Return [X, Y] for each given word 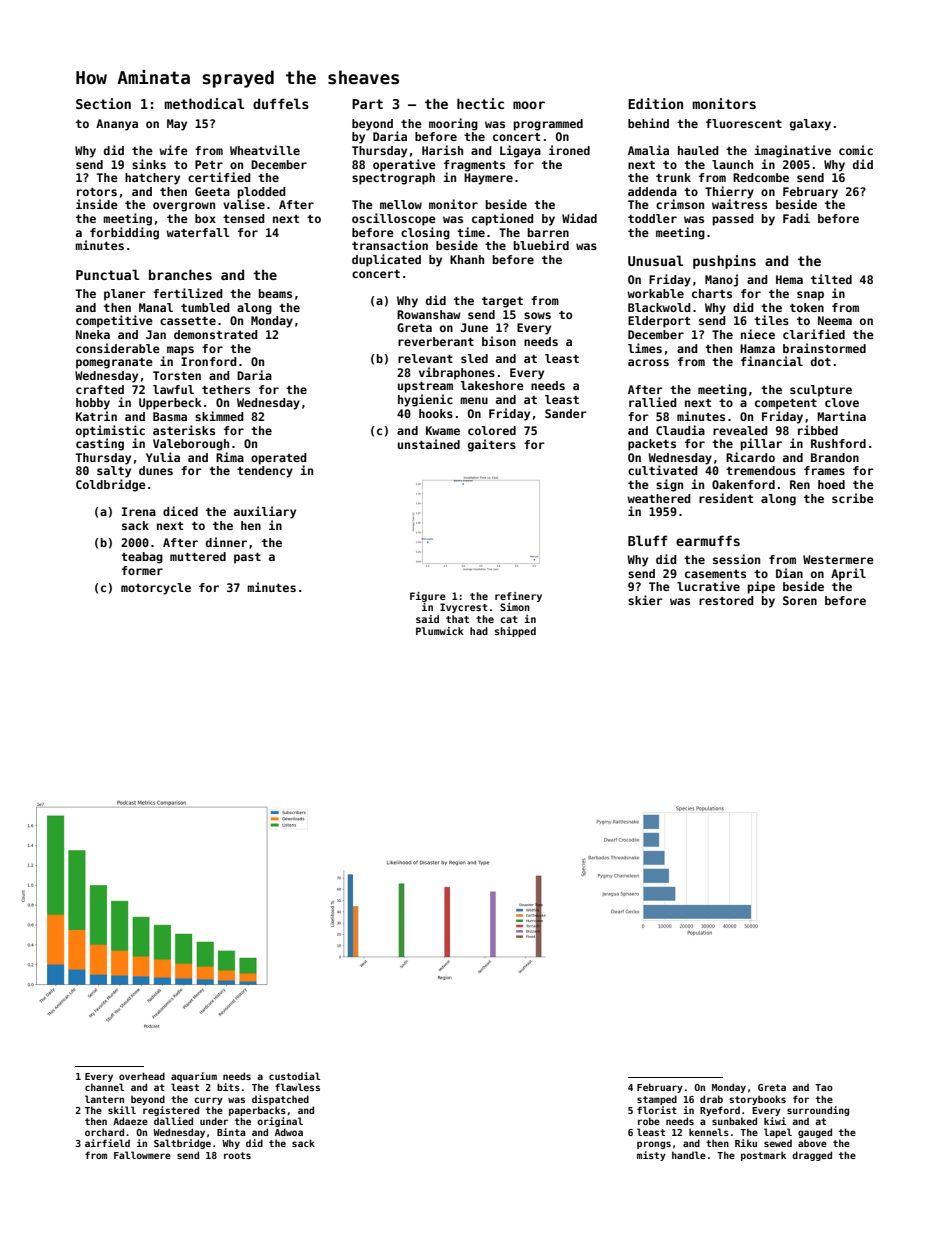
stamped [657, 1100]
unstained [429, 444]
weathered [659, 498]
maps [180, 351]
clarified [814, 334]
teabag [142, 558]
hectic [480, 103]
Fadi [796, 218]
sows [537, 315]
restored [726, 600]
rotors [97, 192]
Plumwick [440, 631]
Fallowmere [142, 1155]
